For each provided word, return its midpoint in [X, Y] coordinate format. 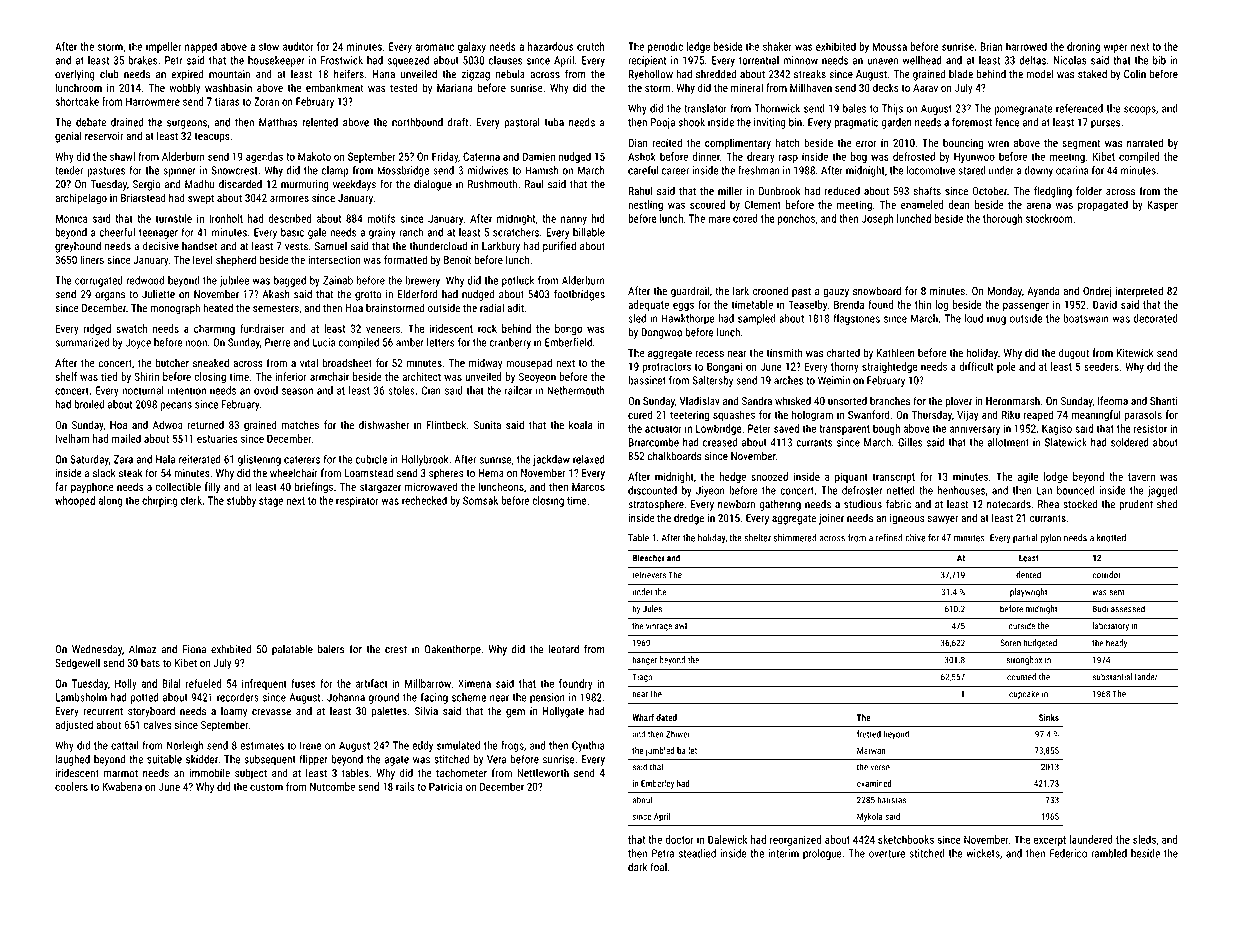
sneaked [211, 363]
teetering [689, 416]
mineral [747, 87]
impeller [163, 47]
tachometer [461, 773]
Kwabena [122, 786]
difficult [976, 366]
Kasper [1162, 205]
